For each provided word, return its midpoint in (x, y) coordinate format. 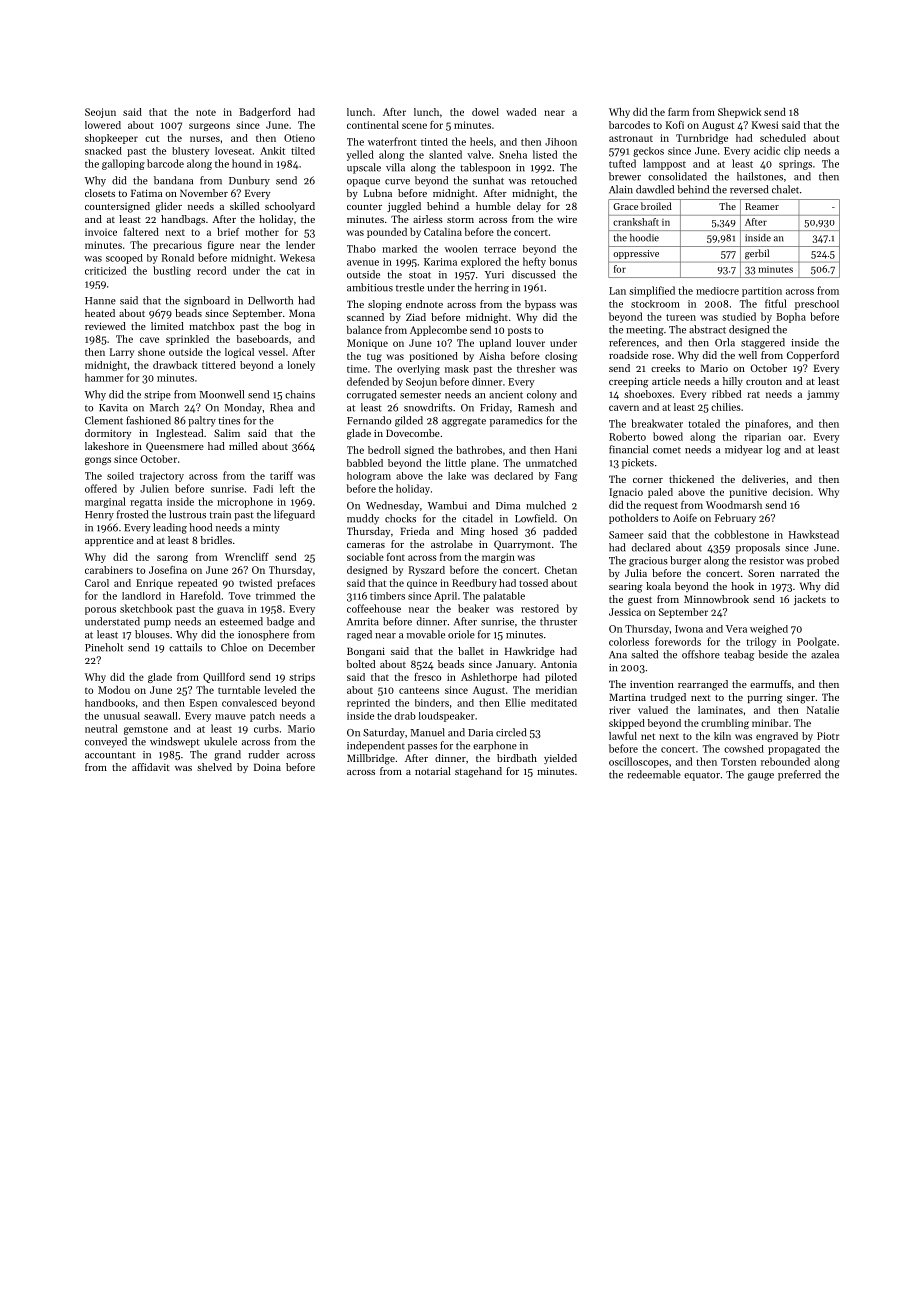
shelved (214, 767)
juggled (404, 207)
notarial (433, 771)
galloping (123, 164)
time (357, 369)
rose (661, 356)
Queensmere (175, 447)
